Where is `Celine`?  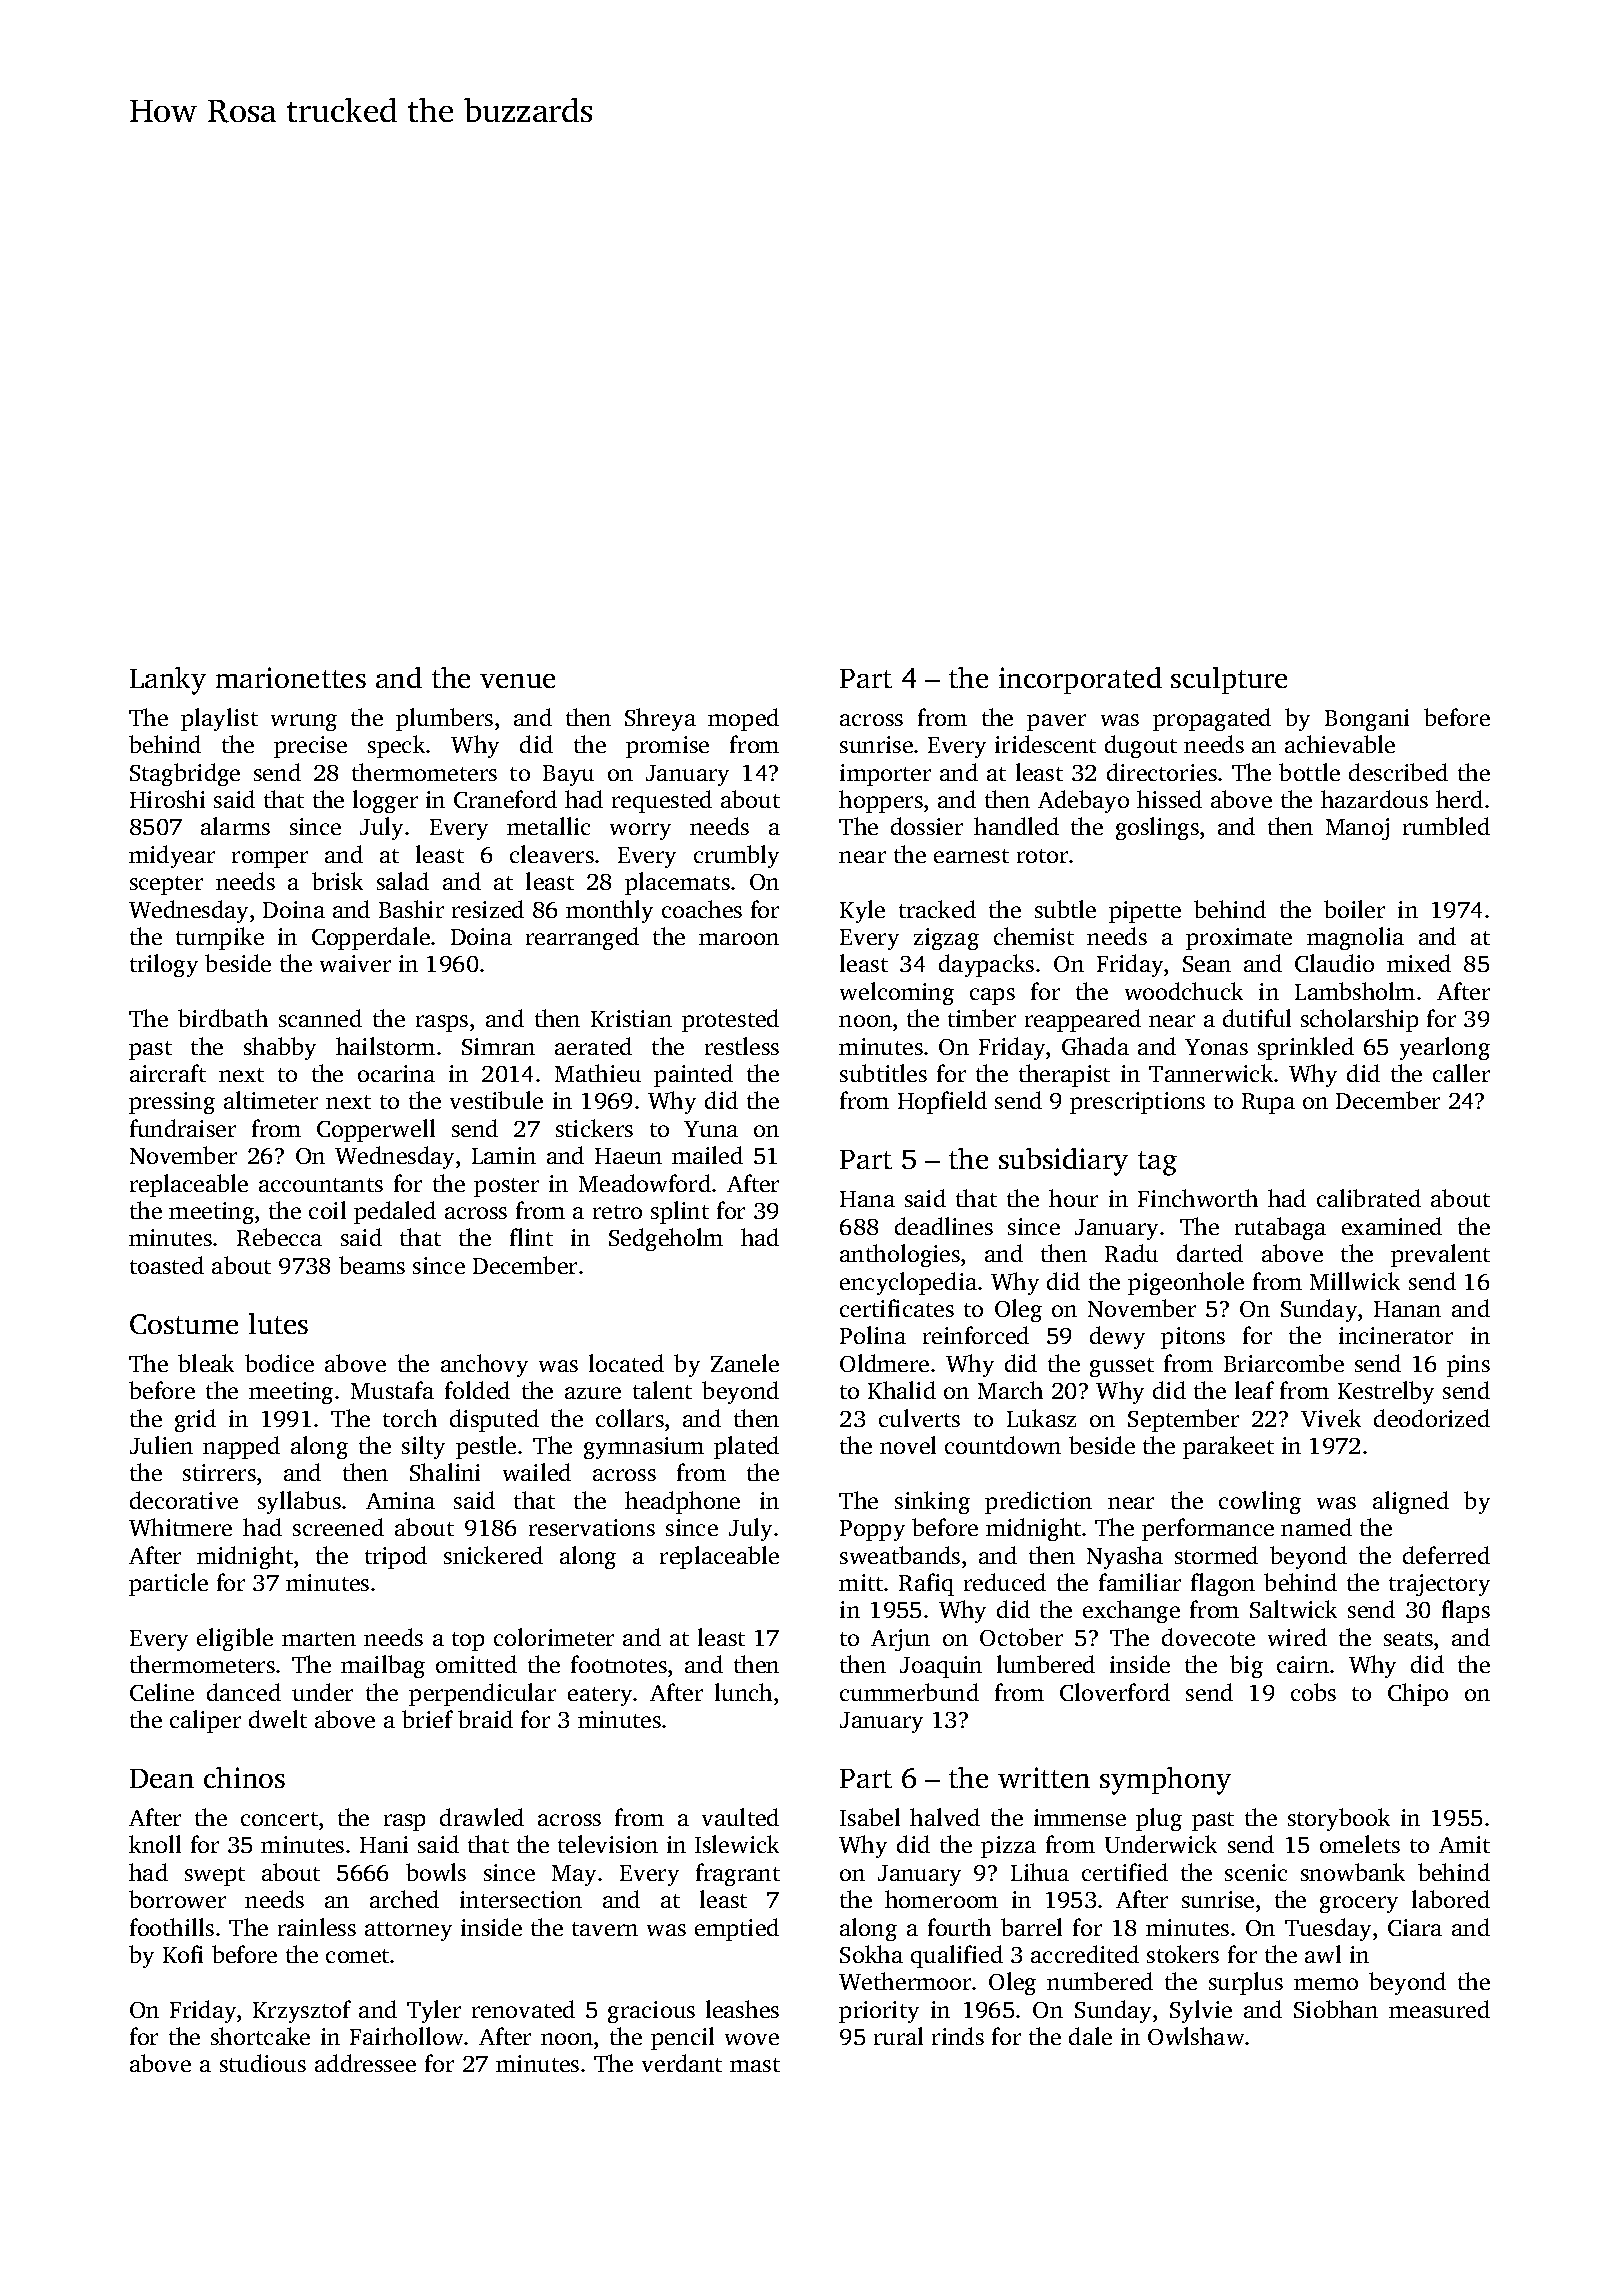 Celine is located at coordinates (162, 1692).
